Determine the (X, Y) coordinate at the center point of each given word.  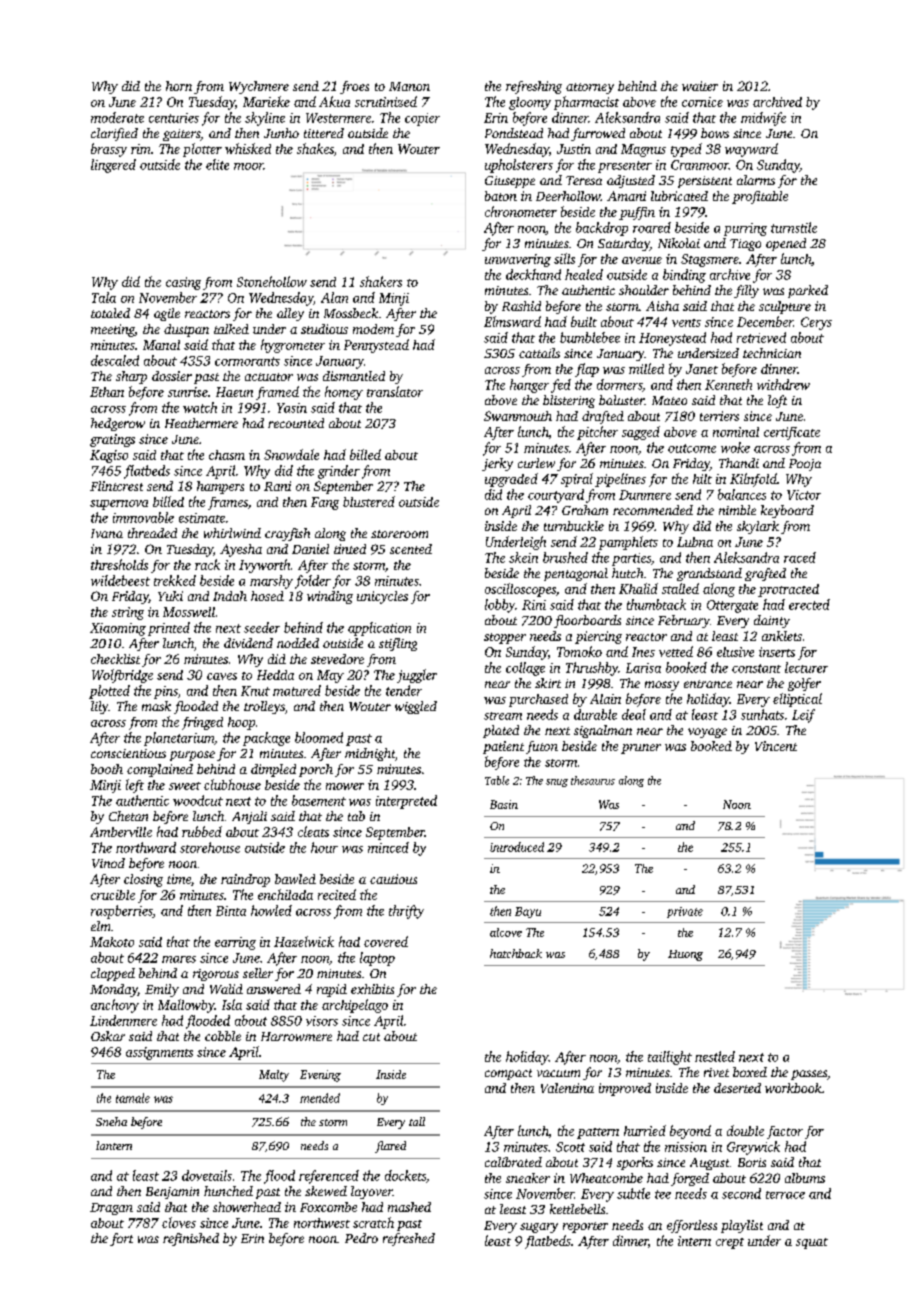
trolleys (264, 707)
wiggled (416, 707)
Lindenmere (123, 1020)
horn (179, 86)
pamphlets (628, 543)
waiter (700, 86)
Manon (409, 86)
